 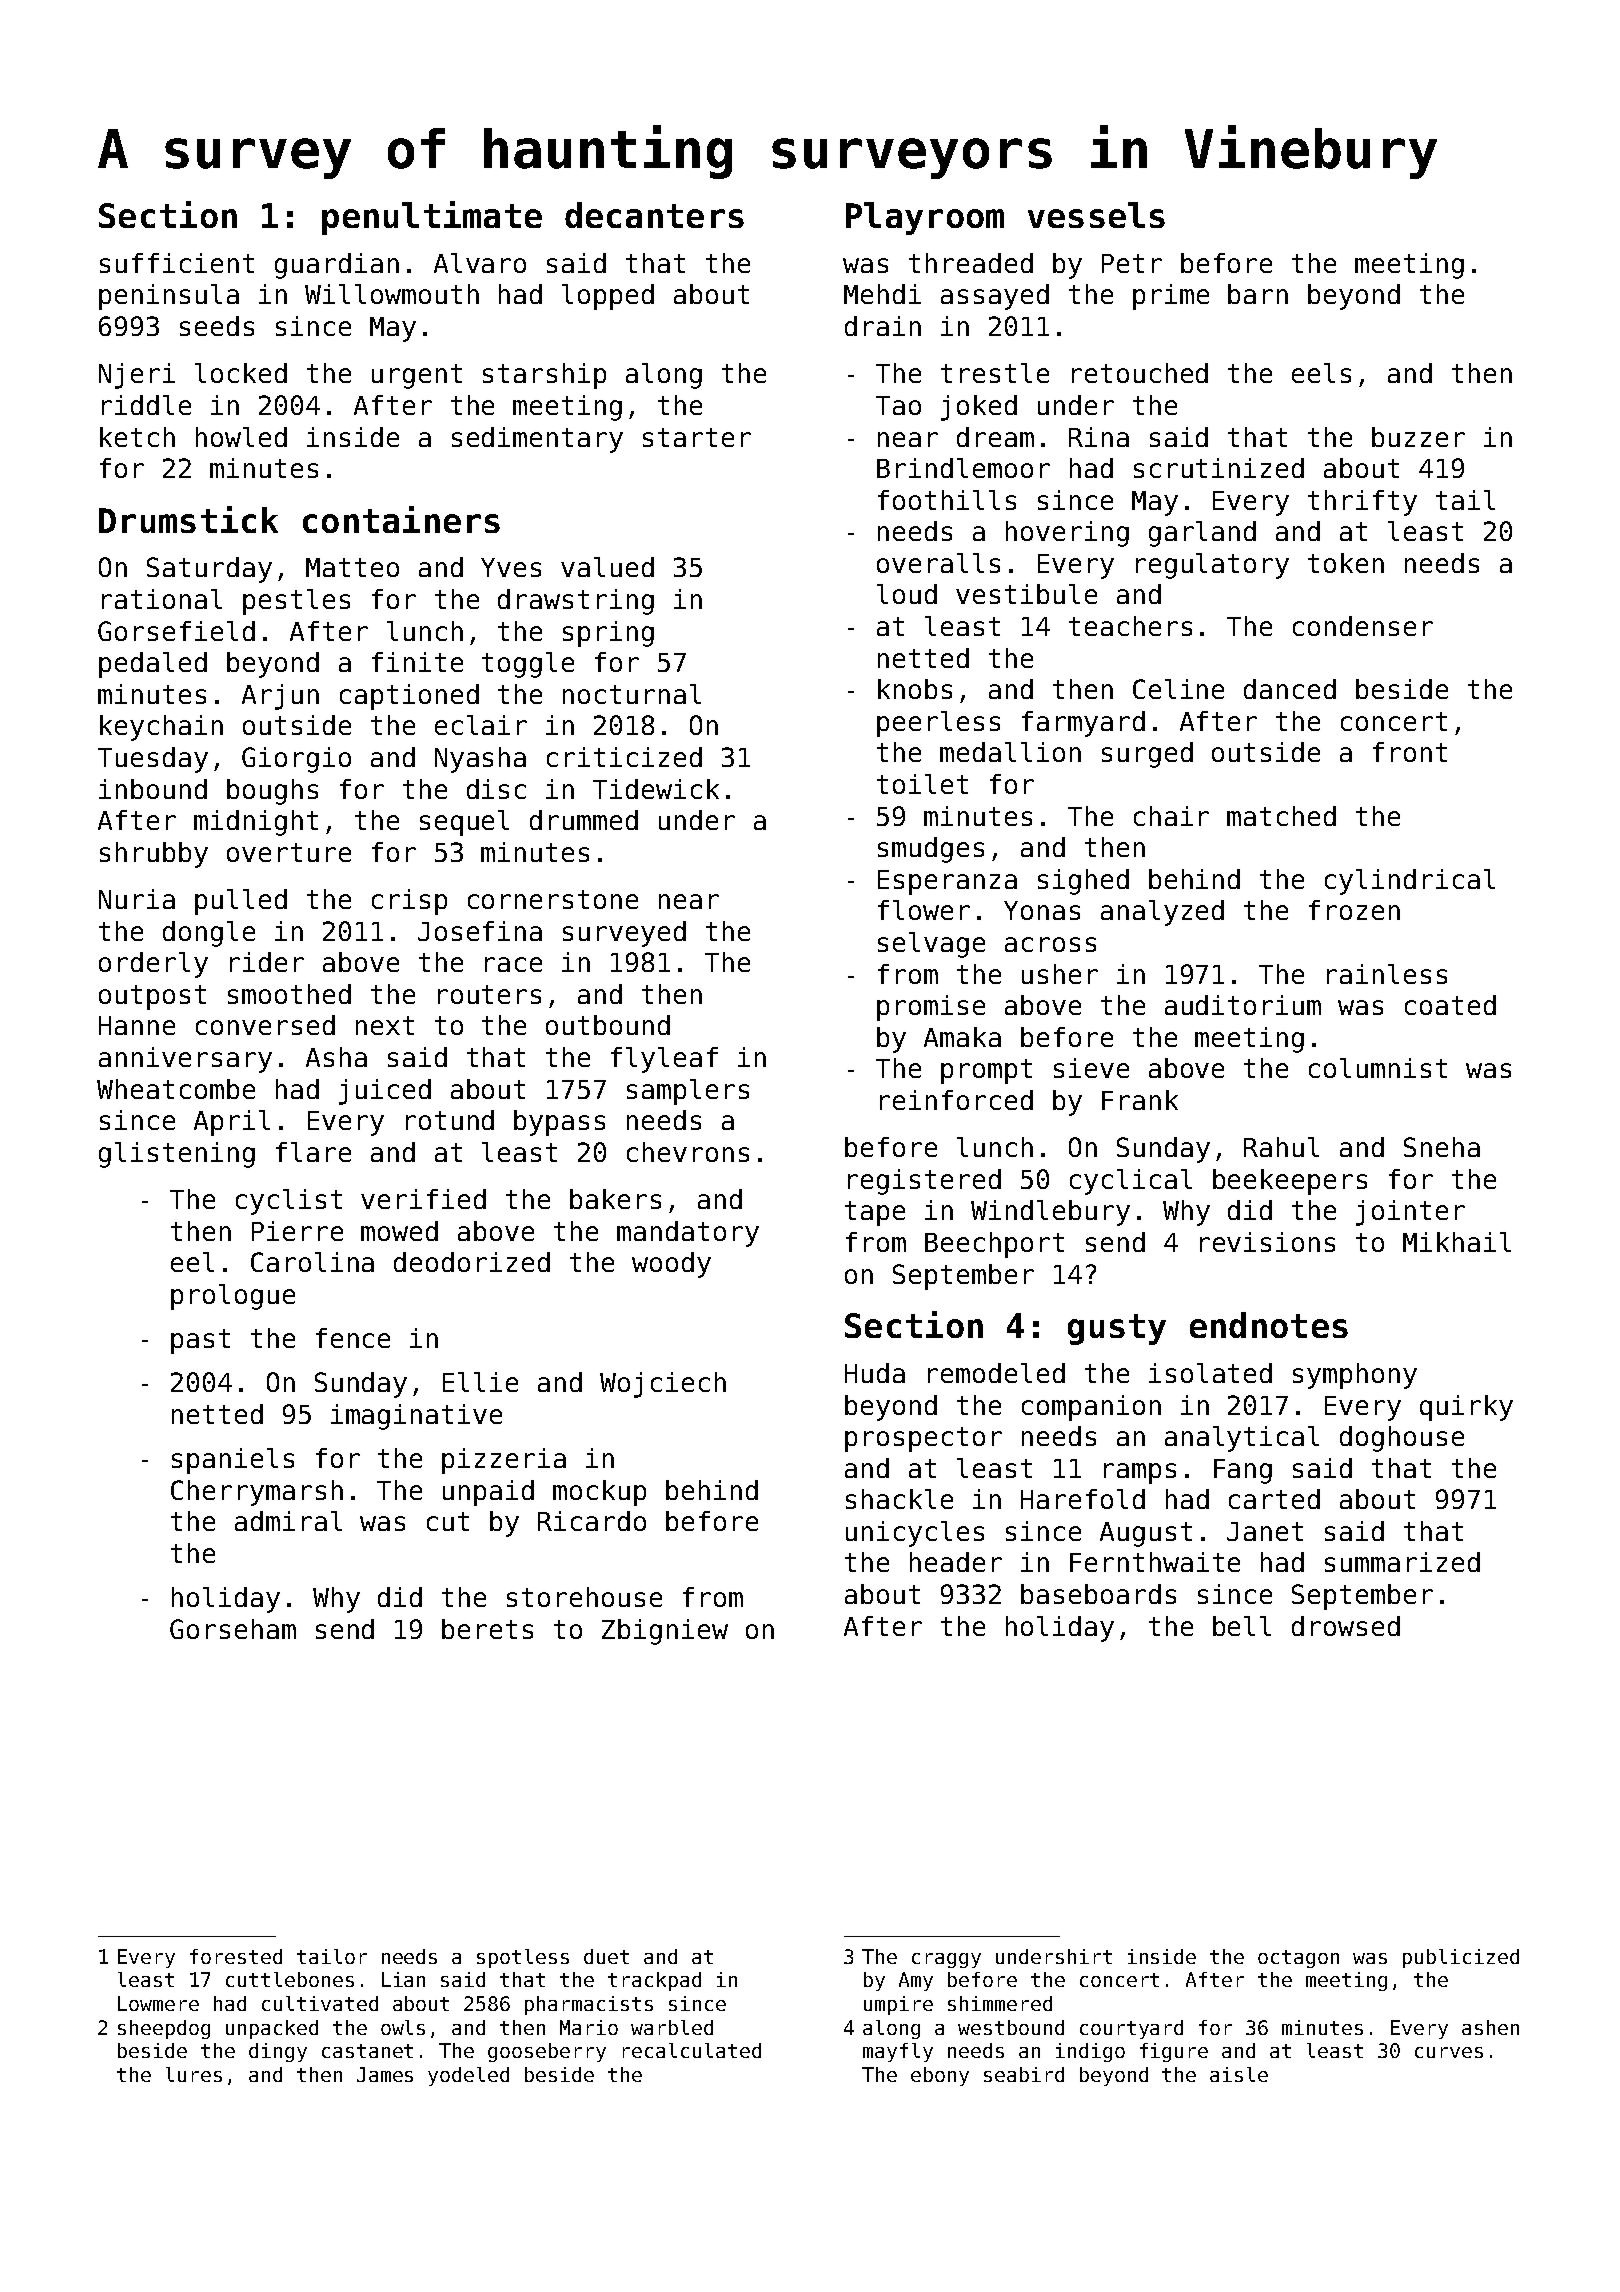 What do you see at coordinates (1461, 1958) in the document?
I see `publicized` at bounding box center [1461, 1958].
